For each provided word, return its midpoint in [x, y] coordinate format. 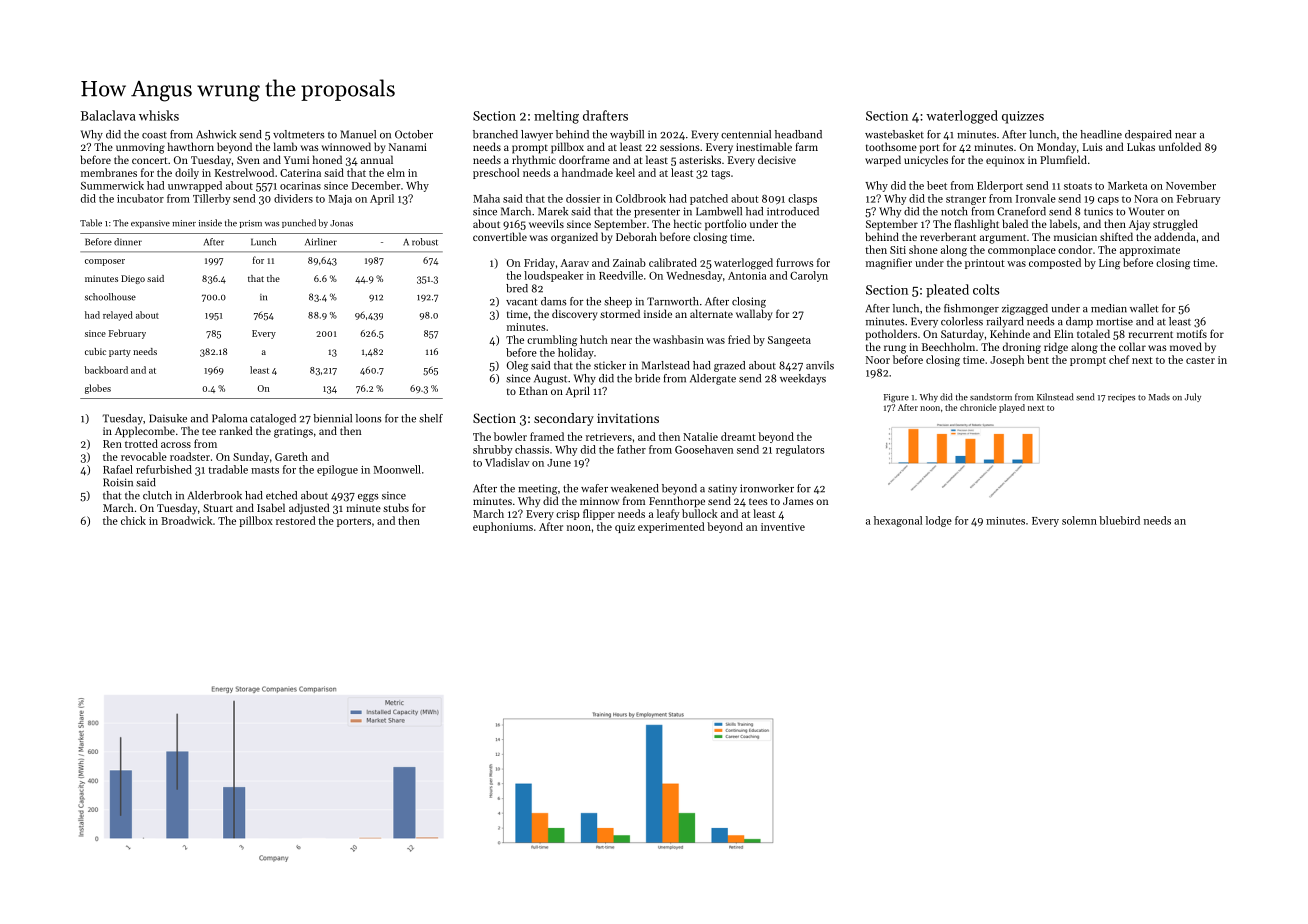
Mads [1159, 397]
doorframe [584, 159]
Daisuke [168, 418]
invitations [628, 418]
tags [720, 175]
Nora [1146, 199]
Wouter [1147, 211]
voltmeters [299, 134]
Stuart [218, 508]
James [798, 501]
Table [91, 223]
